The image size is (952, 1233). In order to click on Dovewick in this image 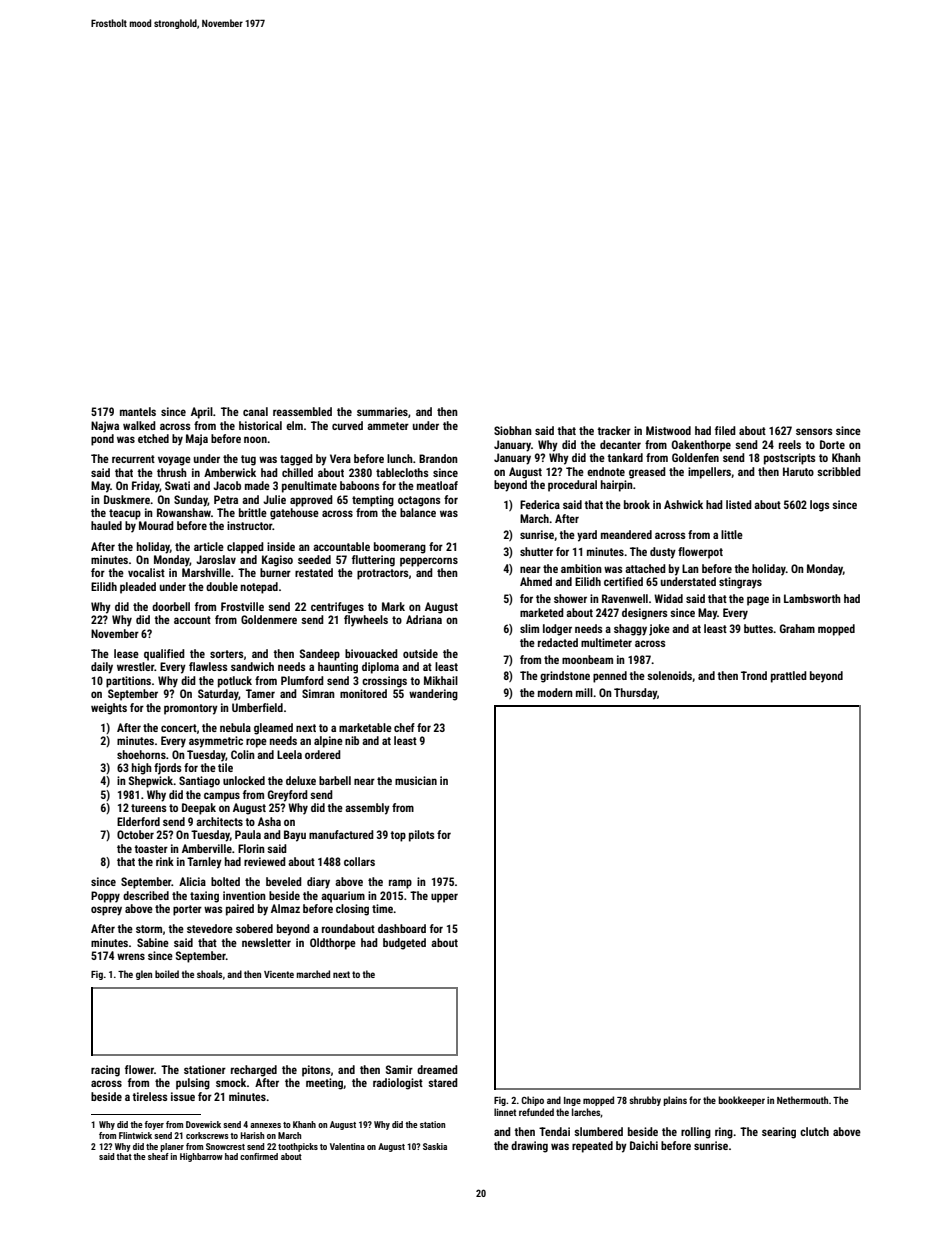, I will do `click(203, 1124)`.
